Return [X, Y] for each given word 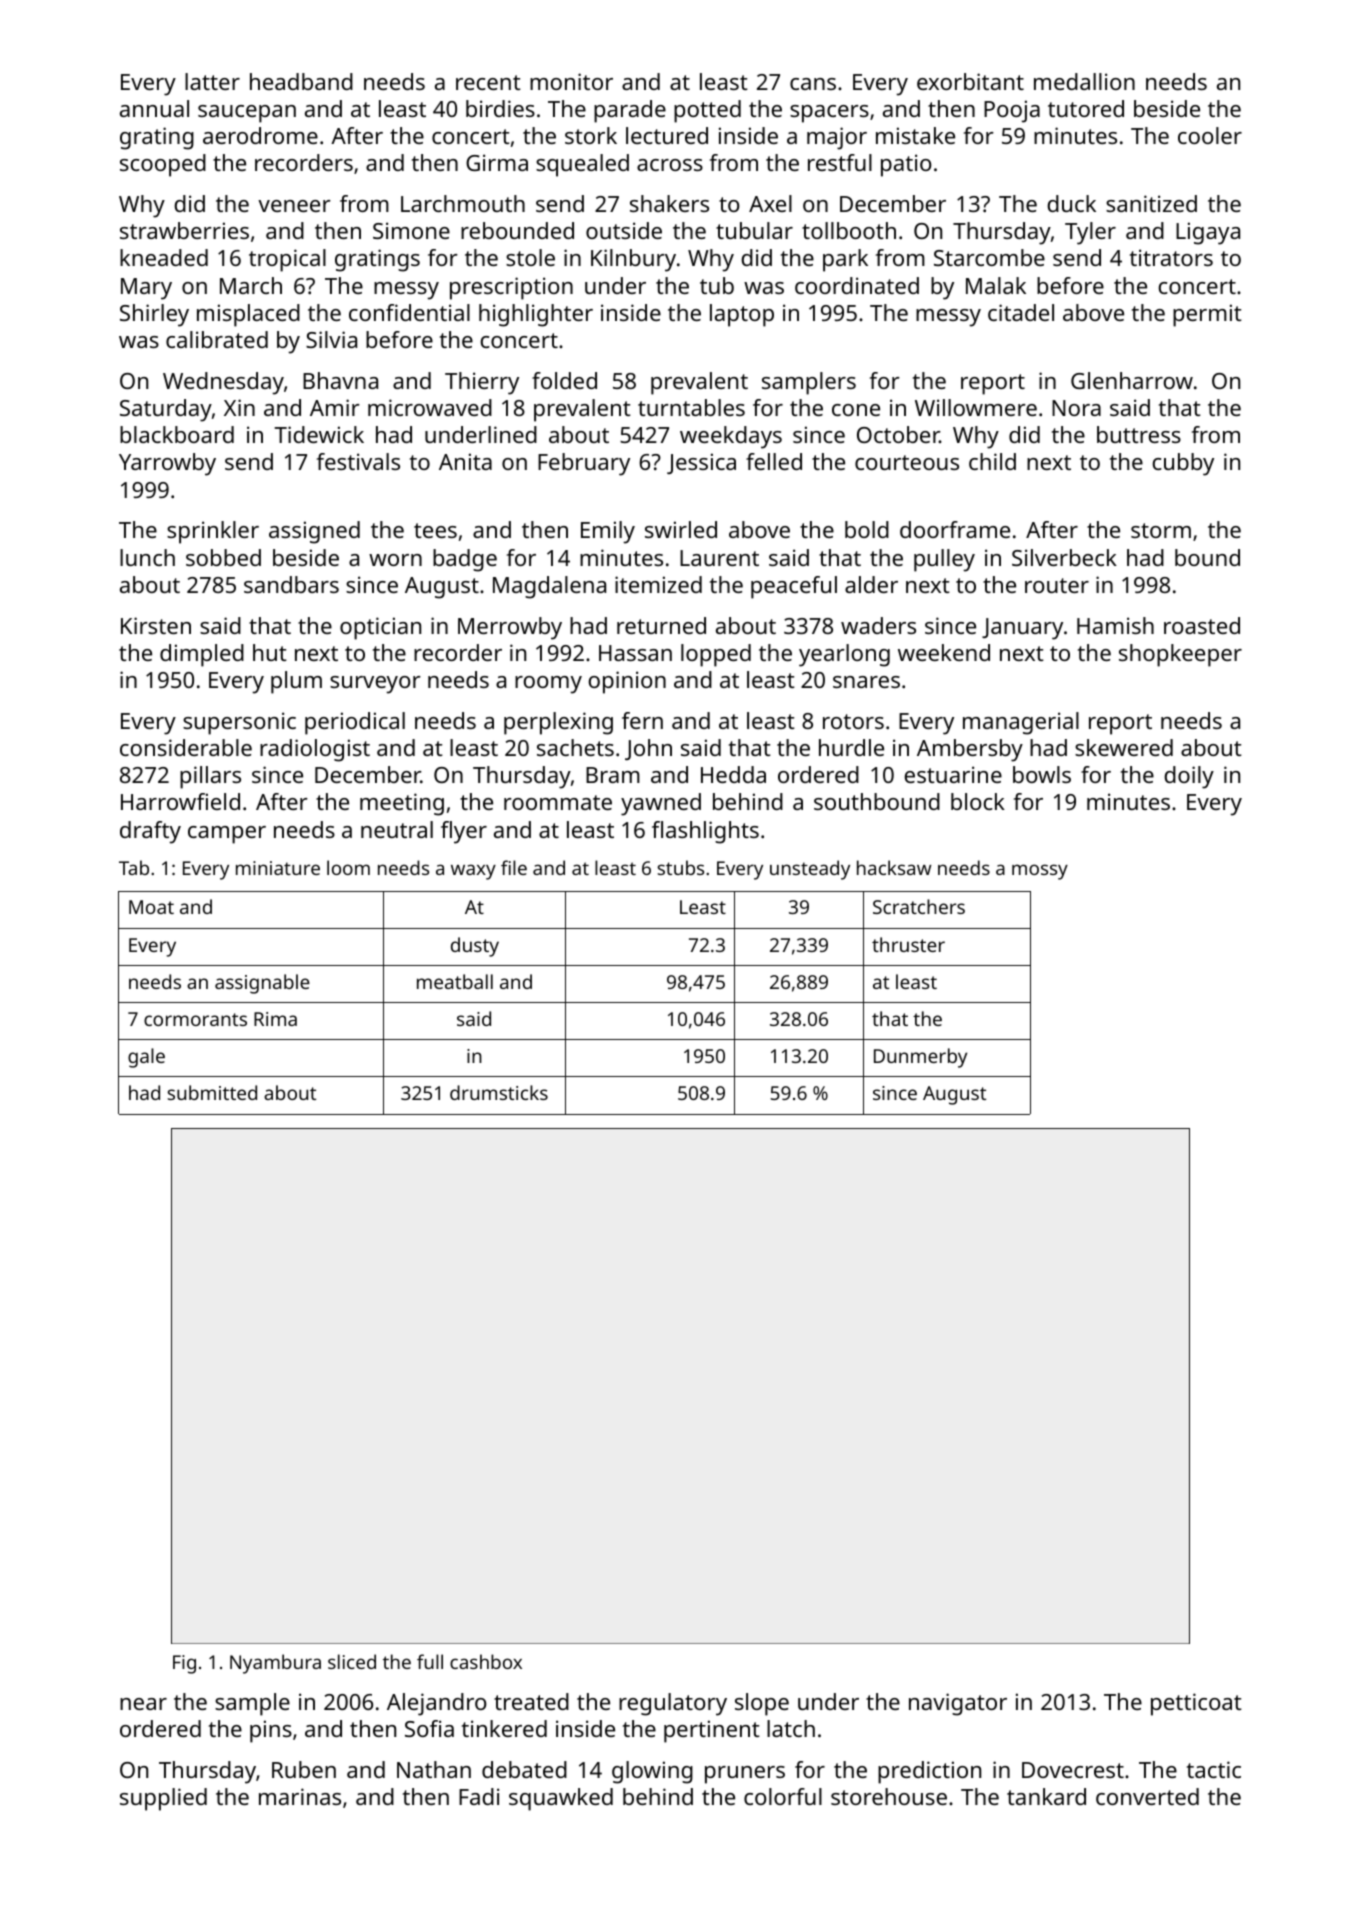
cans [813, 84]
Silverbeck [1064, 557]
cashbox [486, 1661]
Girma [497, 162]
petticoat [1196, 1704]
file [514, 867]
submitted [212, 1092]
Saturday [166, 410]
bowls [1042, 774]
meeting [402, 804]
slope [762, 1704]
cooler [1210, 135]
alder [871, 584]
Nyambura [275, 1664]
